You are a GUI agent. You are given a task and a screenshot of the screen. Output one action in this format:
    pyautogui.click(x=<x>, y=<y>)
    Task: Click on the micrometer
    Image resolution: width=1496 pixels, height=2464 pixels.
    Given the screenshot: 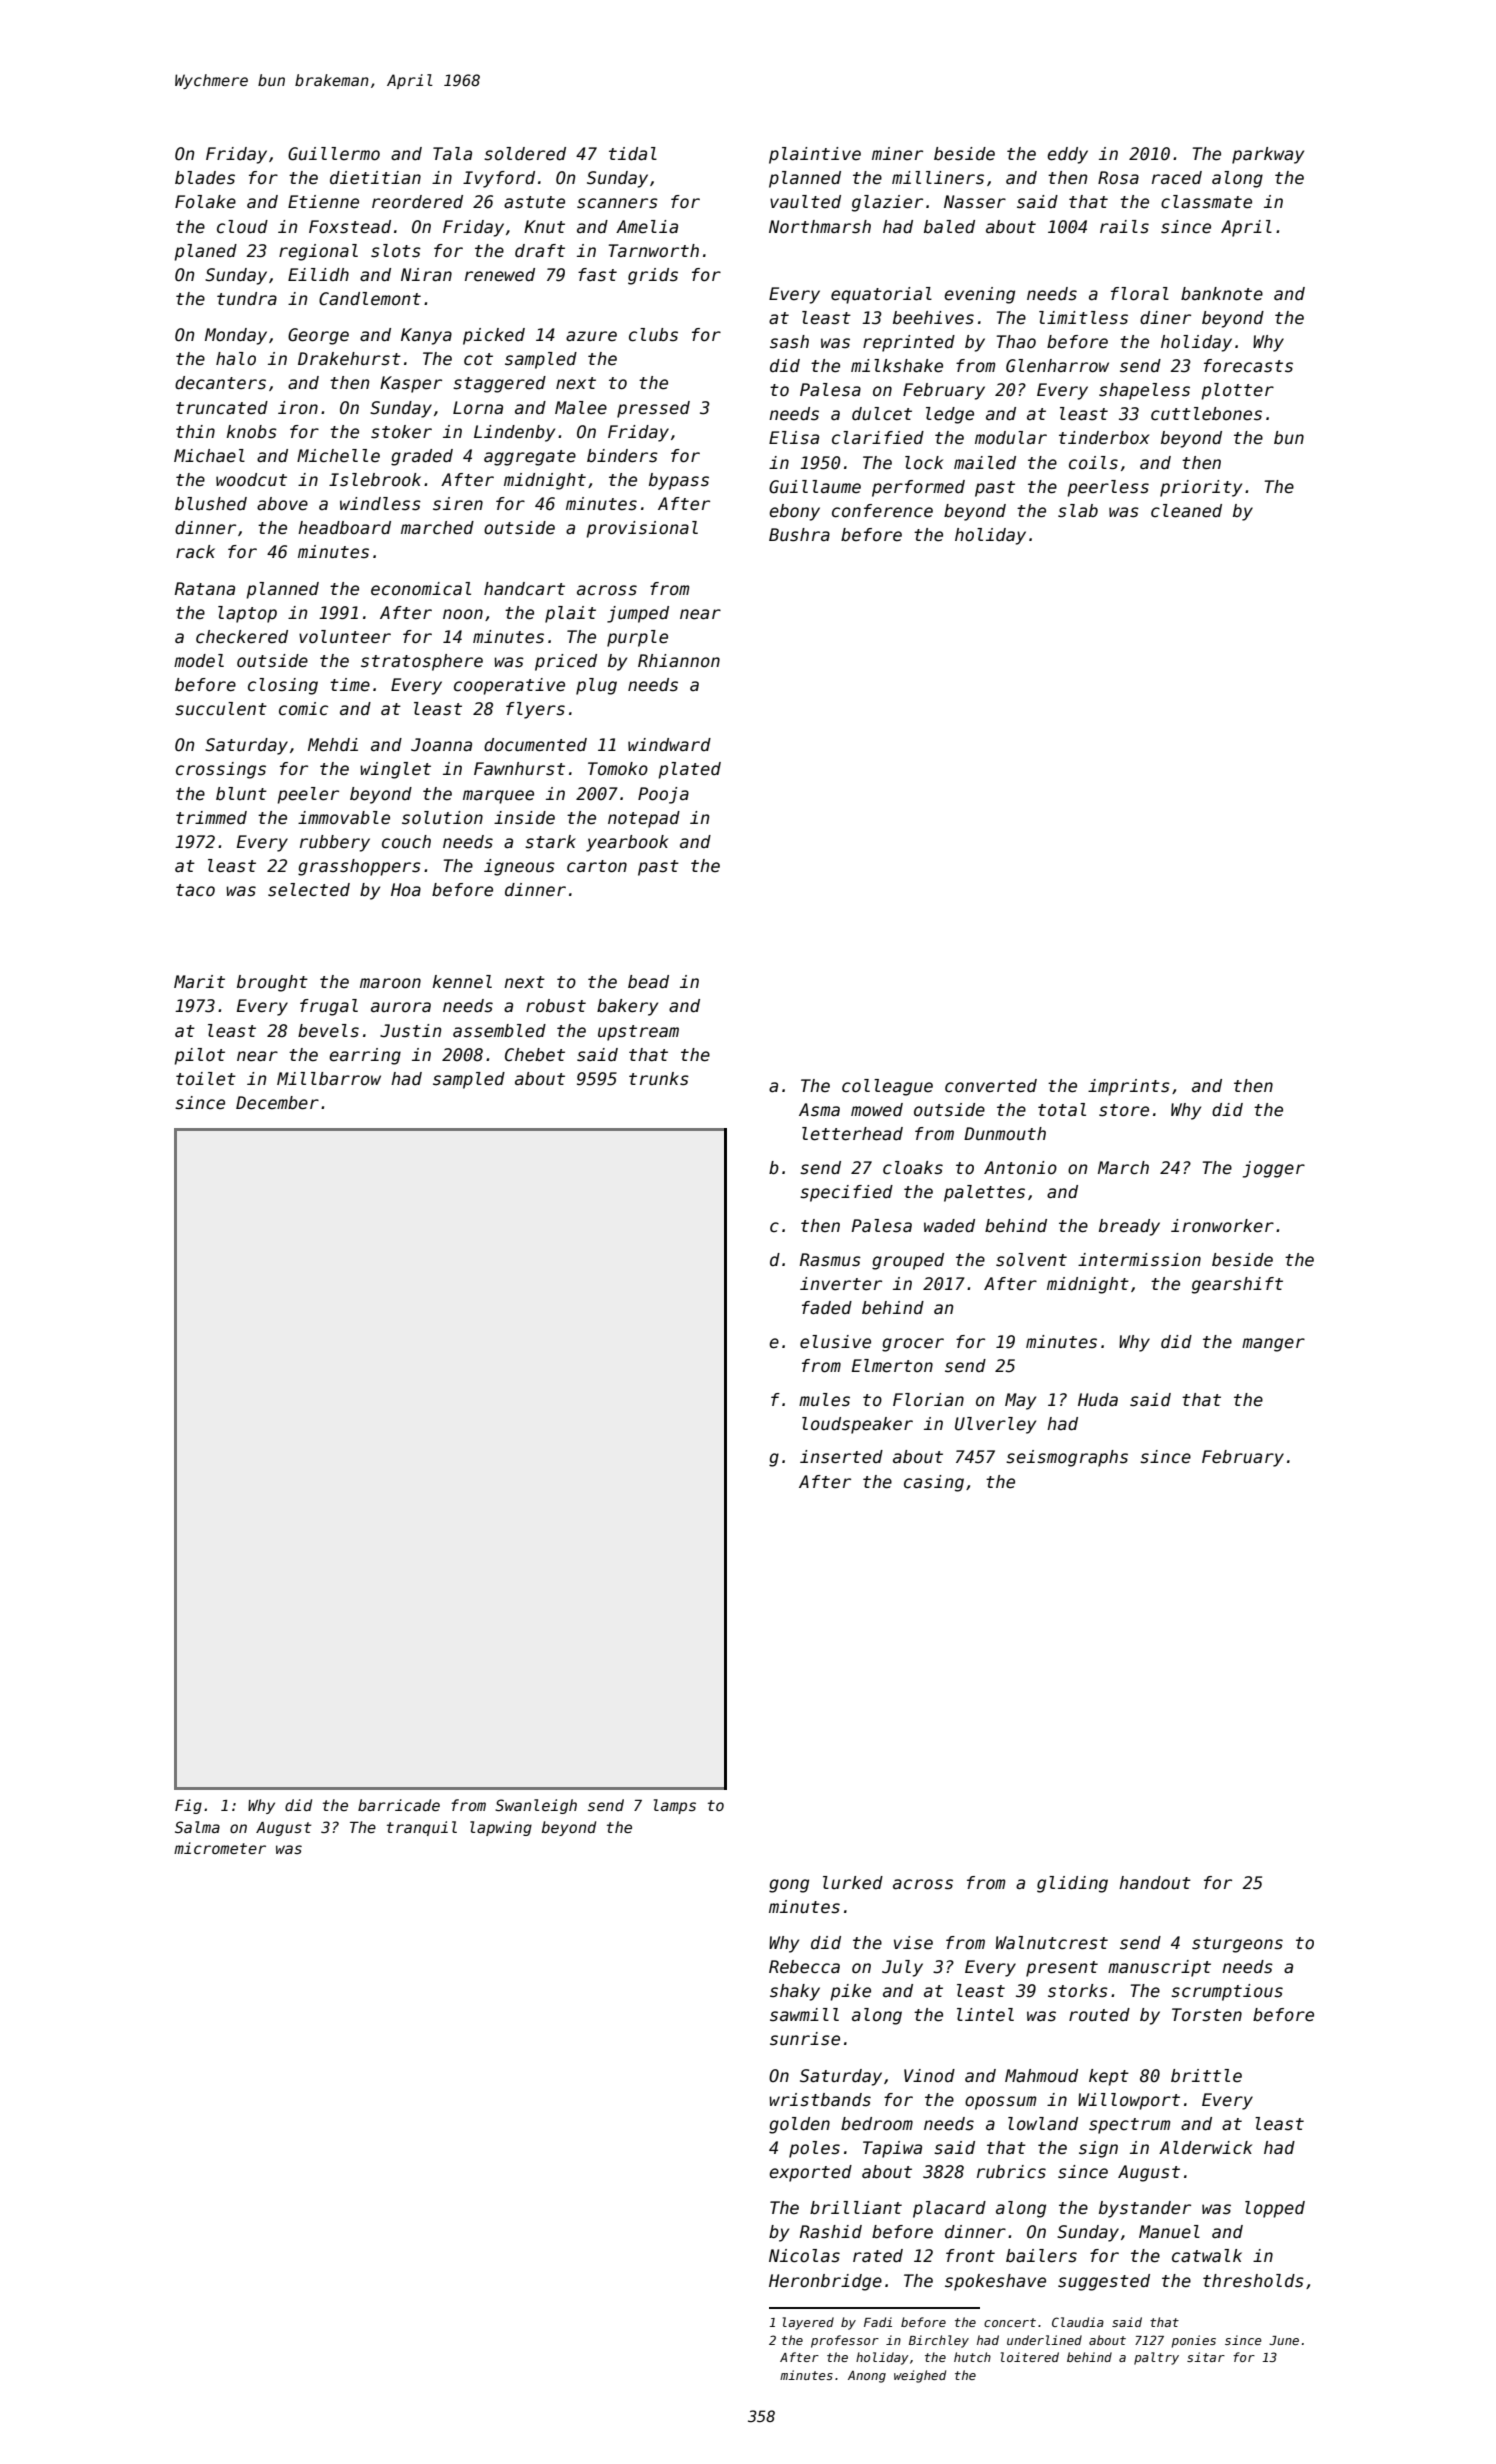 What is the action you would take?
    pyautogui.click(x=220, y=1848)
